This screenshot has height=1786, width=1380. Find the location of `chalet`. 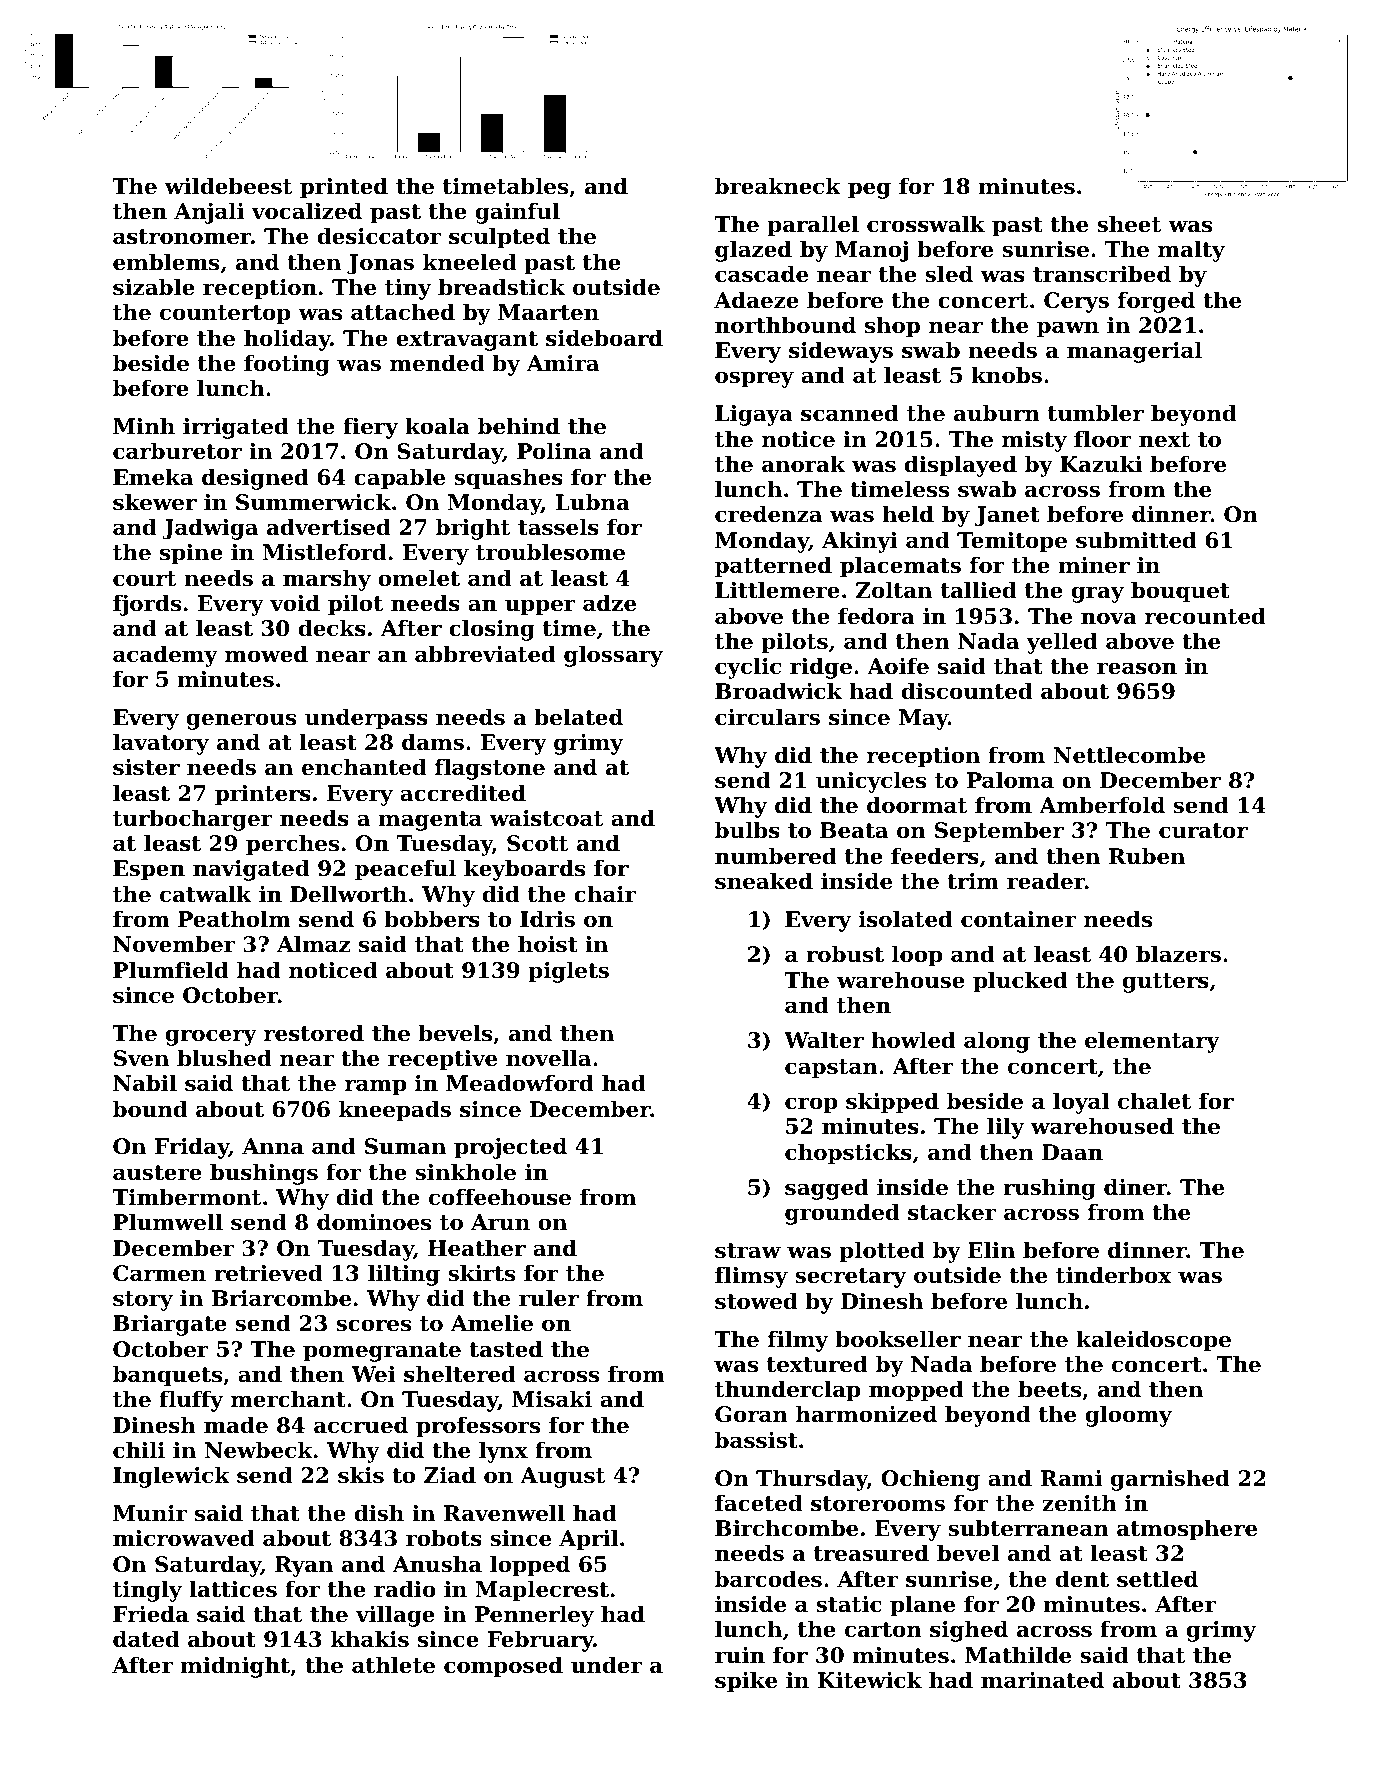

chalet is located at coordinates (1154, 1101).
